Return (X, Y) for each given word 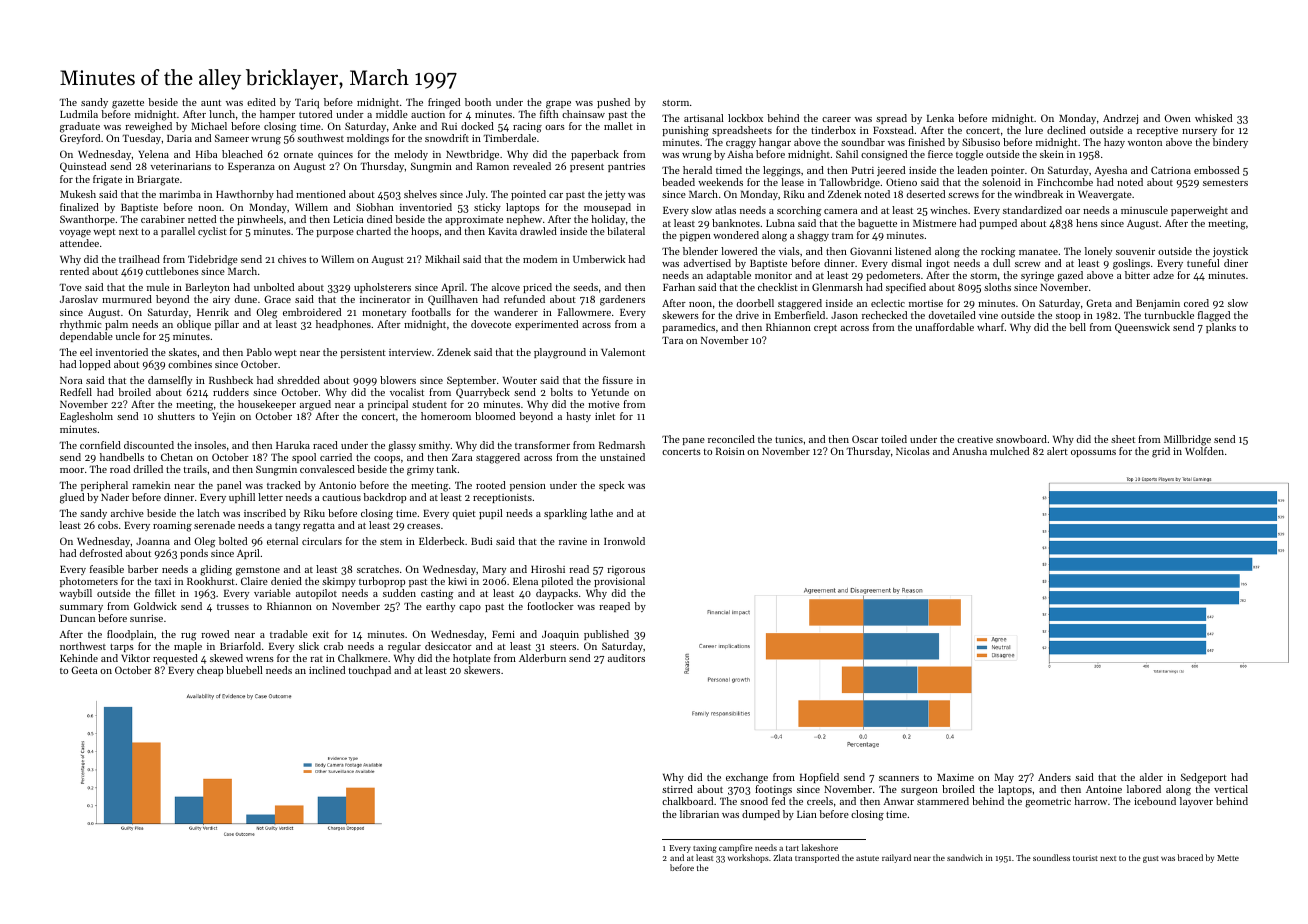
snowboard (1021, 439)
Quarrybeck (483, 393)
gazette (128, 104)
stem (391, 542)
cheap (210, 671)
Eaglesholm (86, 417)
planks (1221, 328)
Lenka (940, 118)
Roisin (730, 451)
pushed (613, 103)
